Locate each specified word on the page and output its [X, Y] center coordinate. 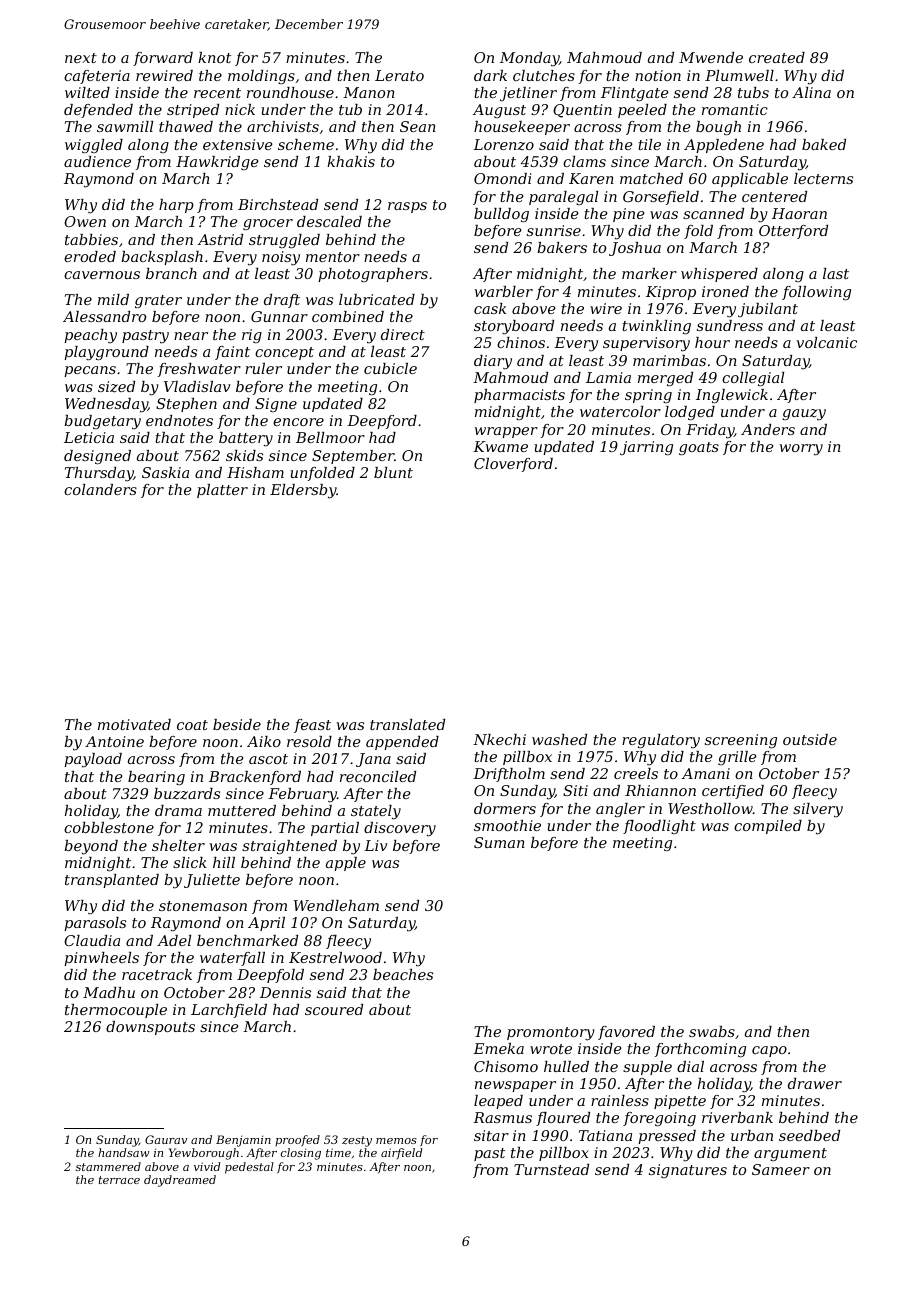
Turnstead [551, 1169]
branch [171, 273]
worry [801, 450]
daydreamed [180, 1181]
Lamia [608, 377]
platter [222, 491]
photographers [373, 275]
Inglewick [732, 396]
